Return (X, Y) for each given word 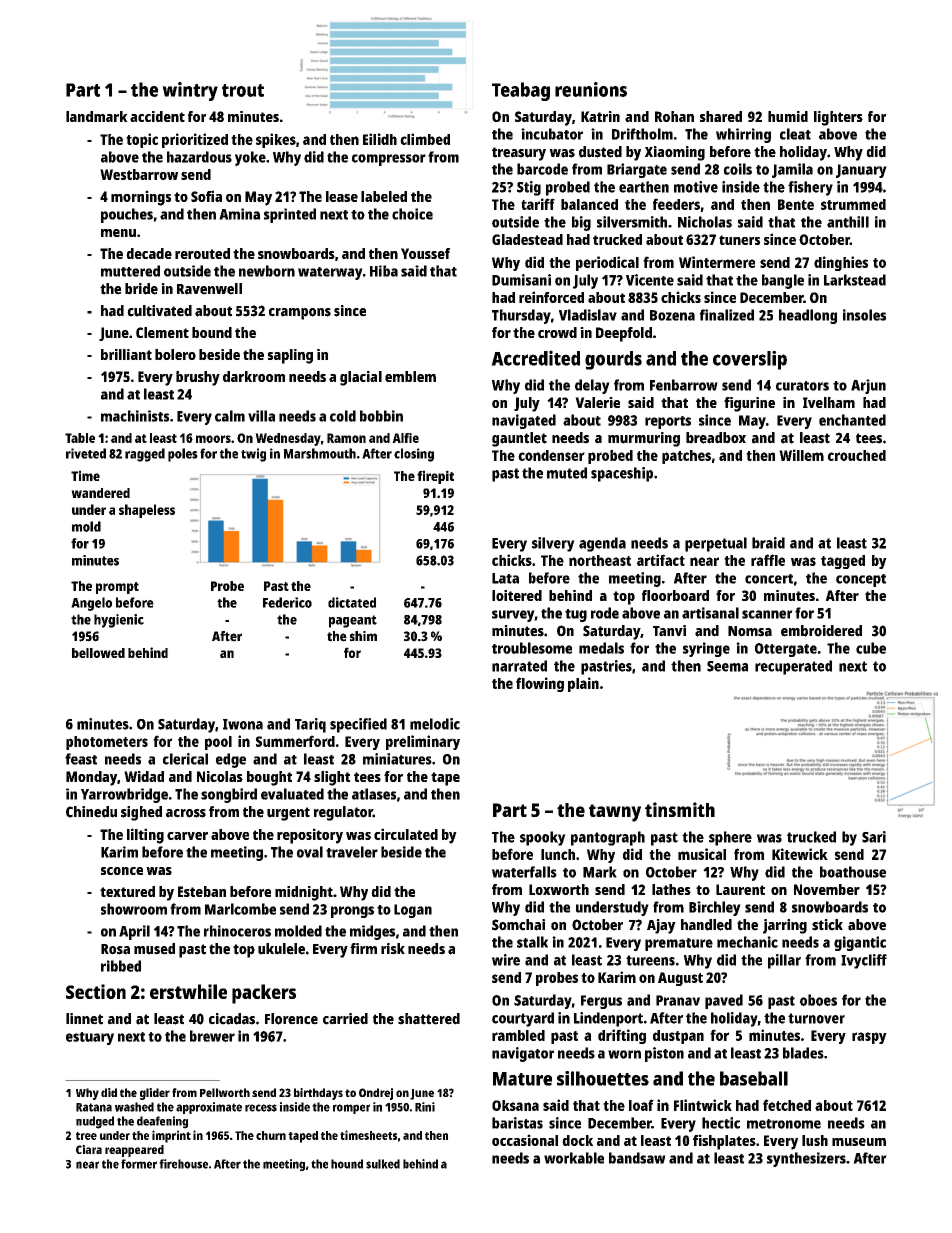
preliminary (423, 742)
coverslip (750, 360)
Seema (727, 666)
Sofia (206, 196)
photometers (107, 743)
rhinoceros (237, 931)
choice (412, 214)
